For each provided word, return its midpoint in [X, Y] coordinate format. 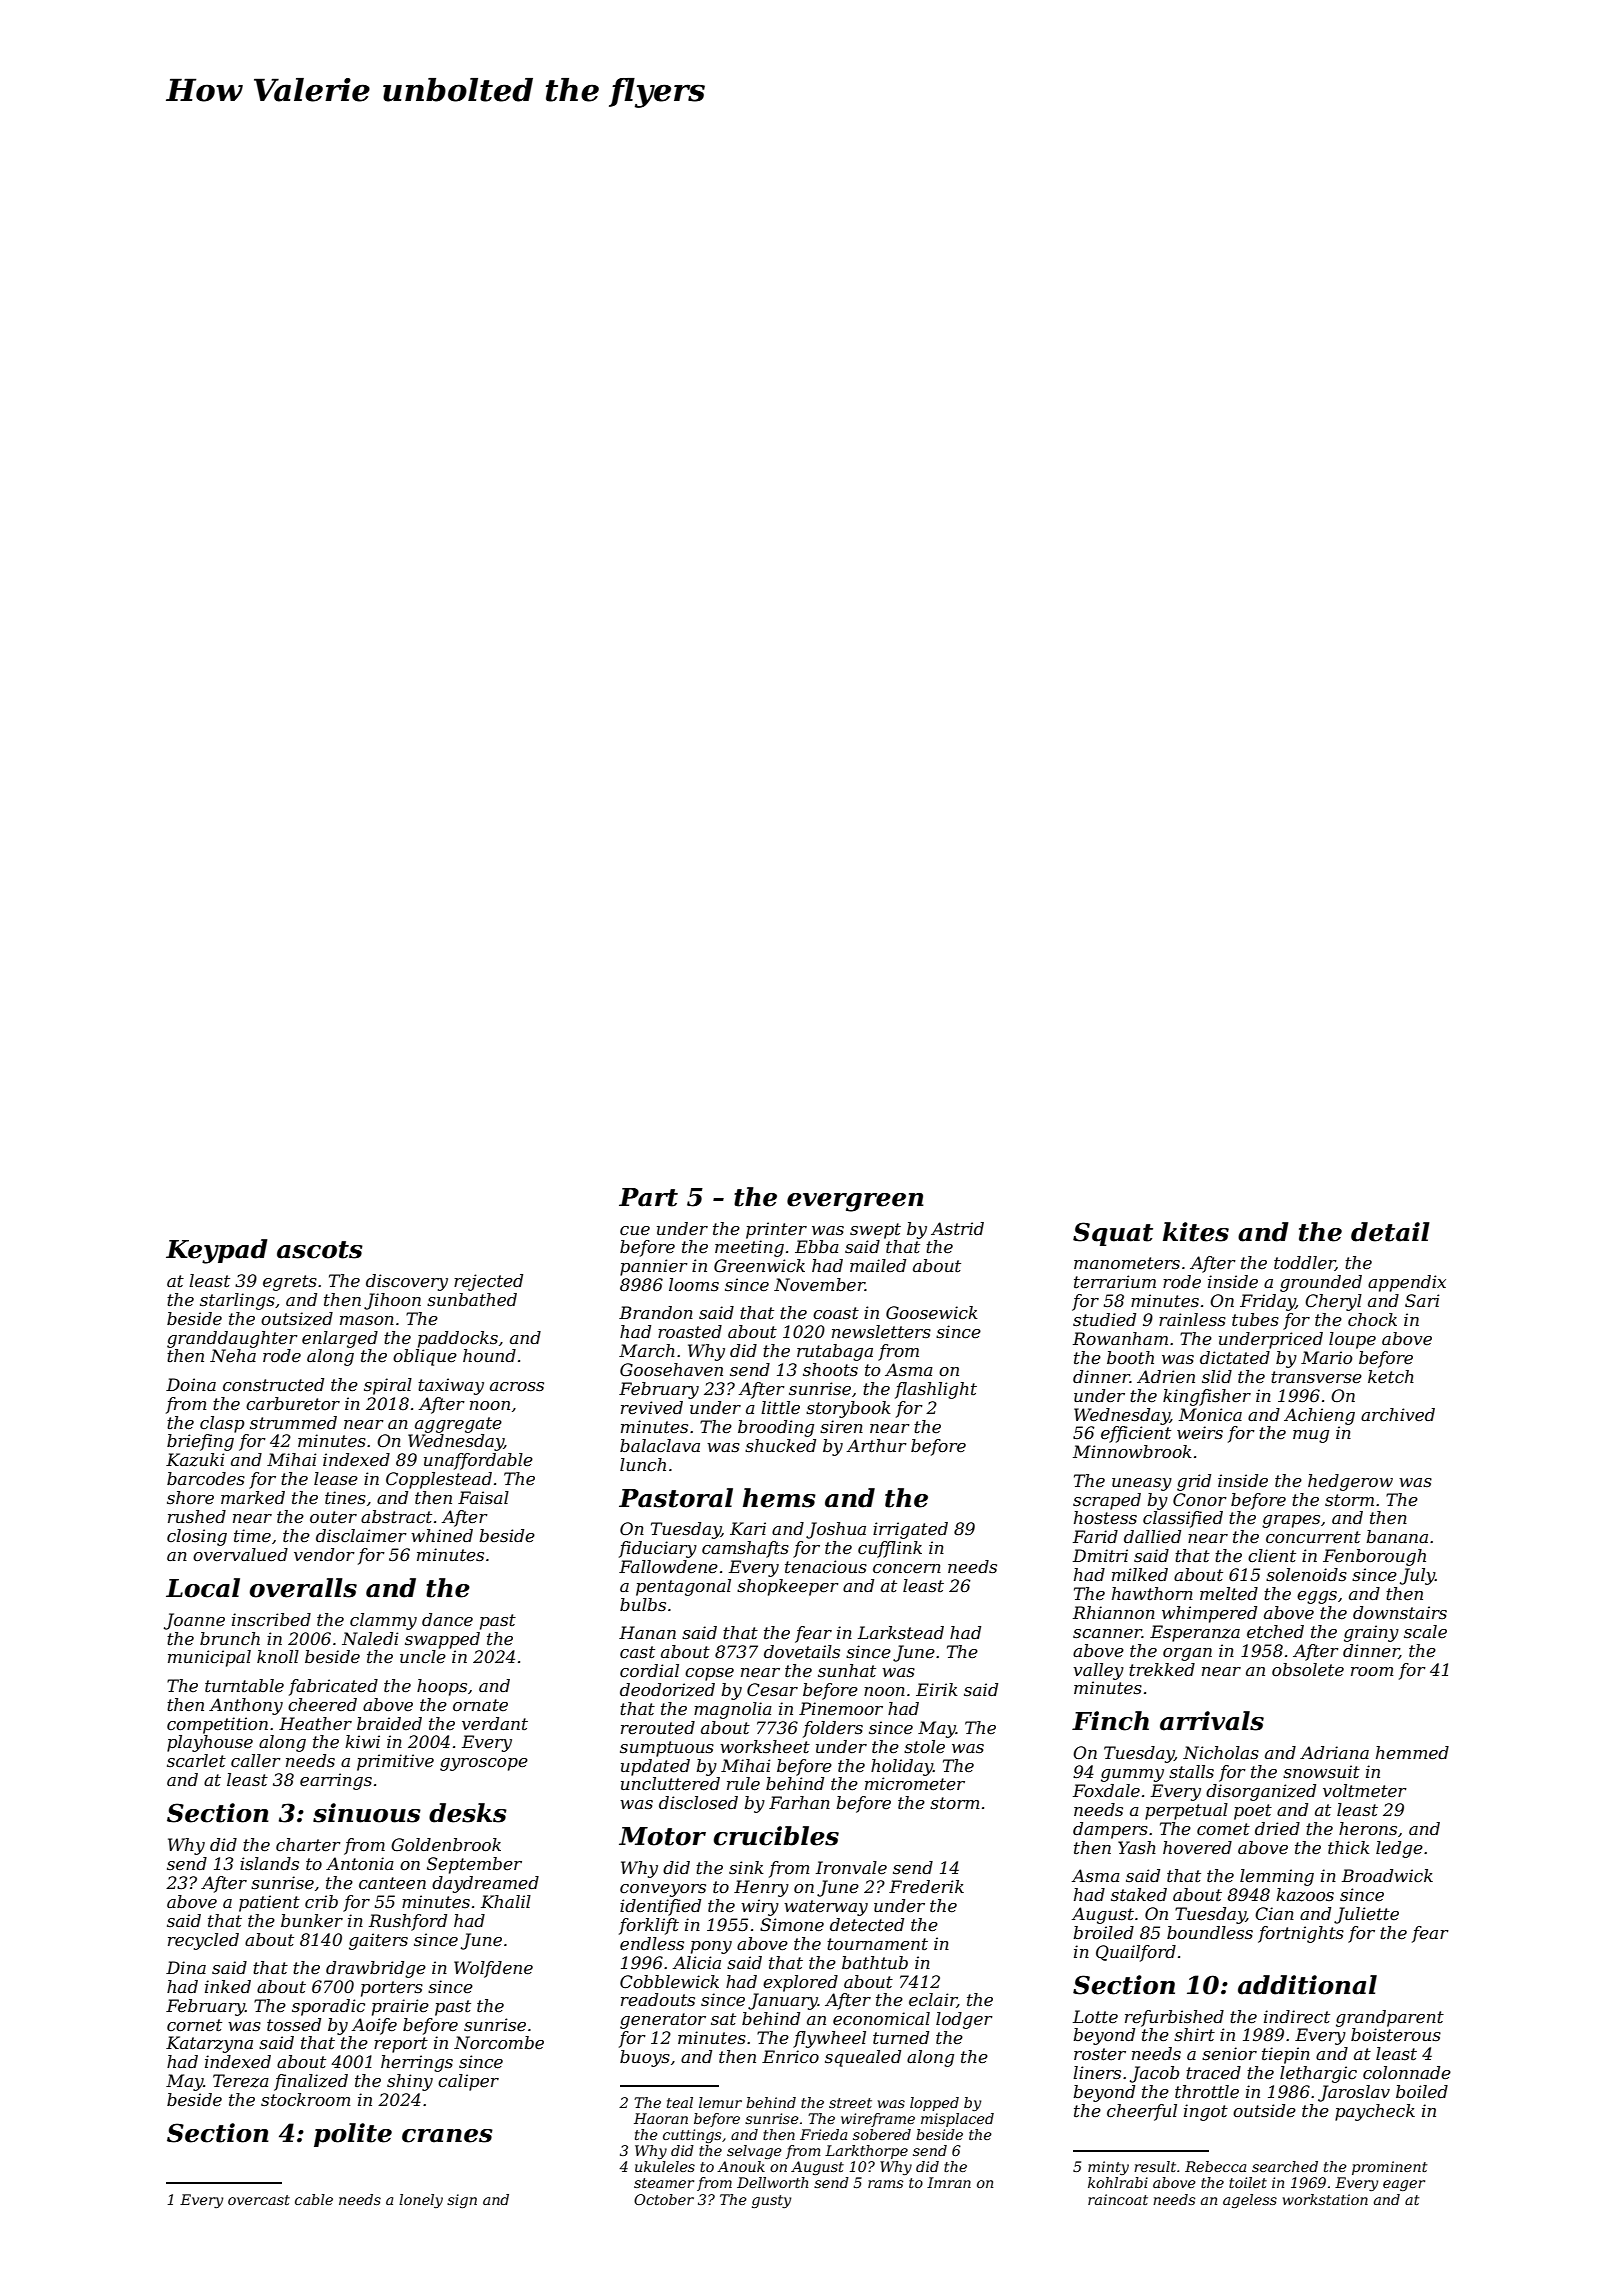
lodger [964, 2020]
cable [314, 2199]
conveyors [663, 1890]
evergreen [855, 1202]
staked [1139, 1894]
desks [468, 1813]
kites [1196, 1232]
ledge [1399, 1849]
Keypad [217, 1251]
